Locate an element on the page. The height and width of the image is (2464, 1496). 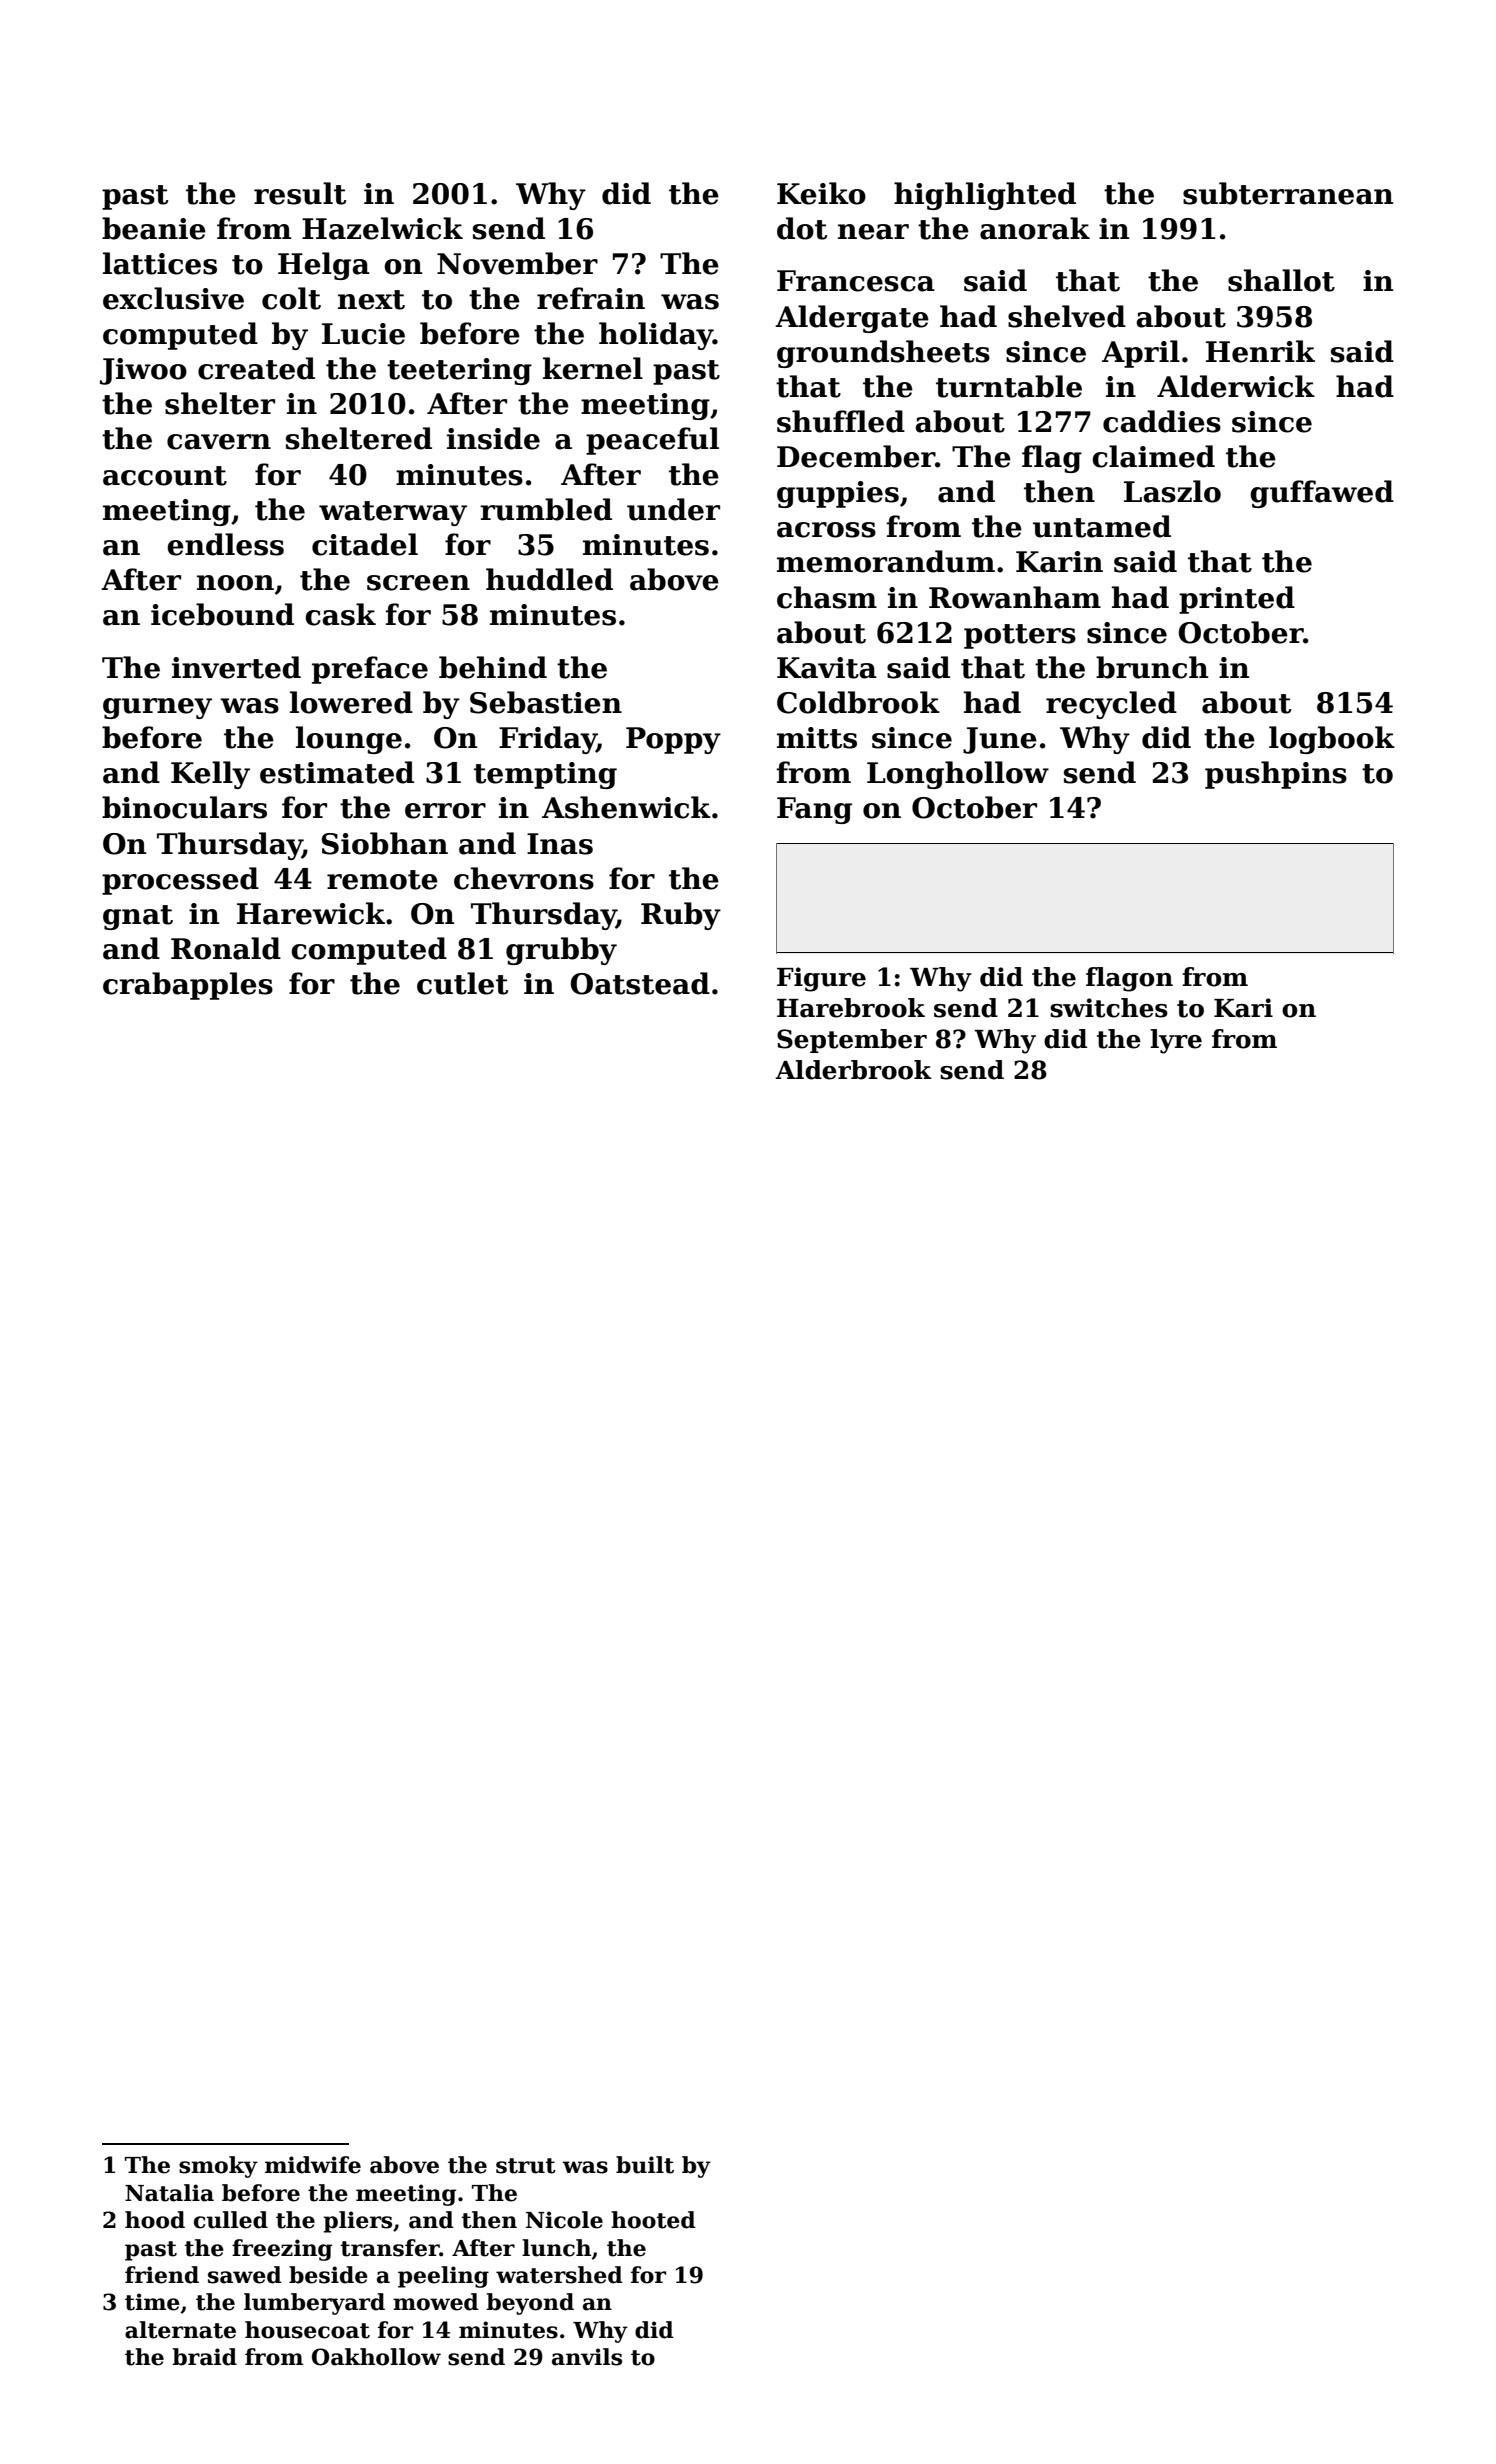
lyre is located at coordinates (1176, 1041).
